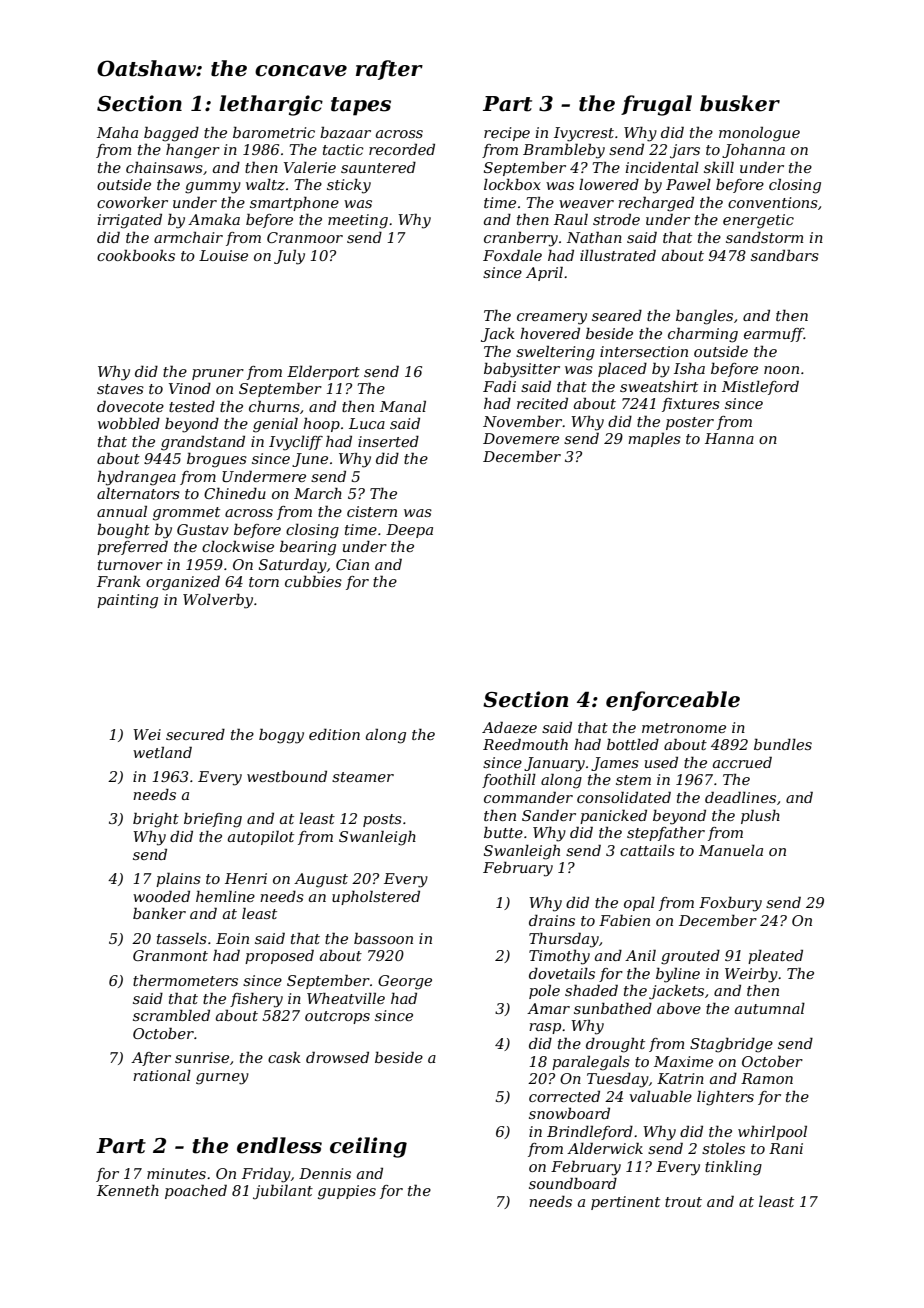 The width and height of the screenshot is (924, 1308). Describe the element at coordinates (213, 820) in the screenshot. I see `briefing` at that location.
